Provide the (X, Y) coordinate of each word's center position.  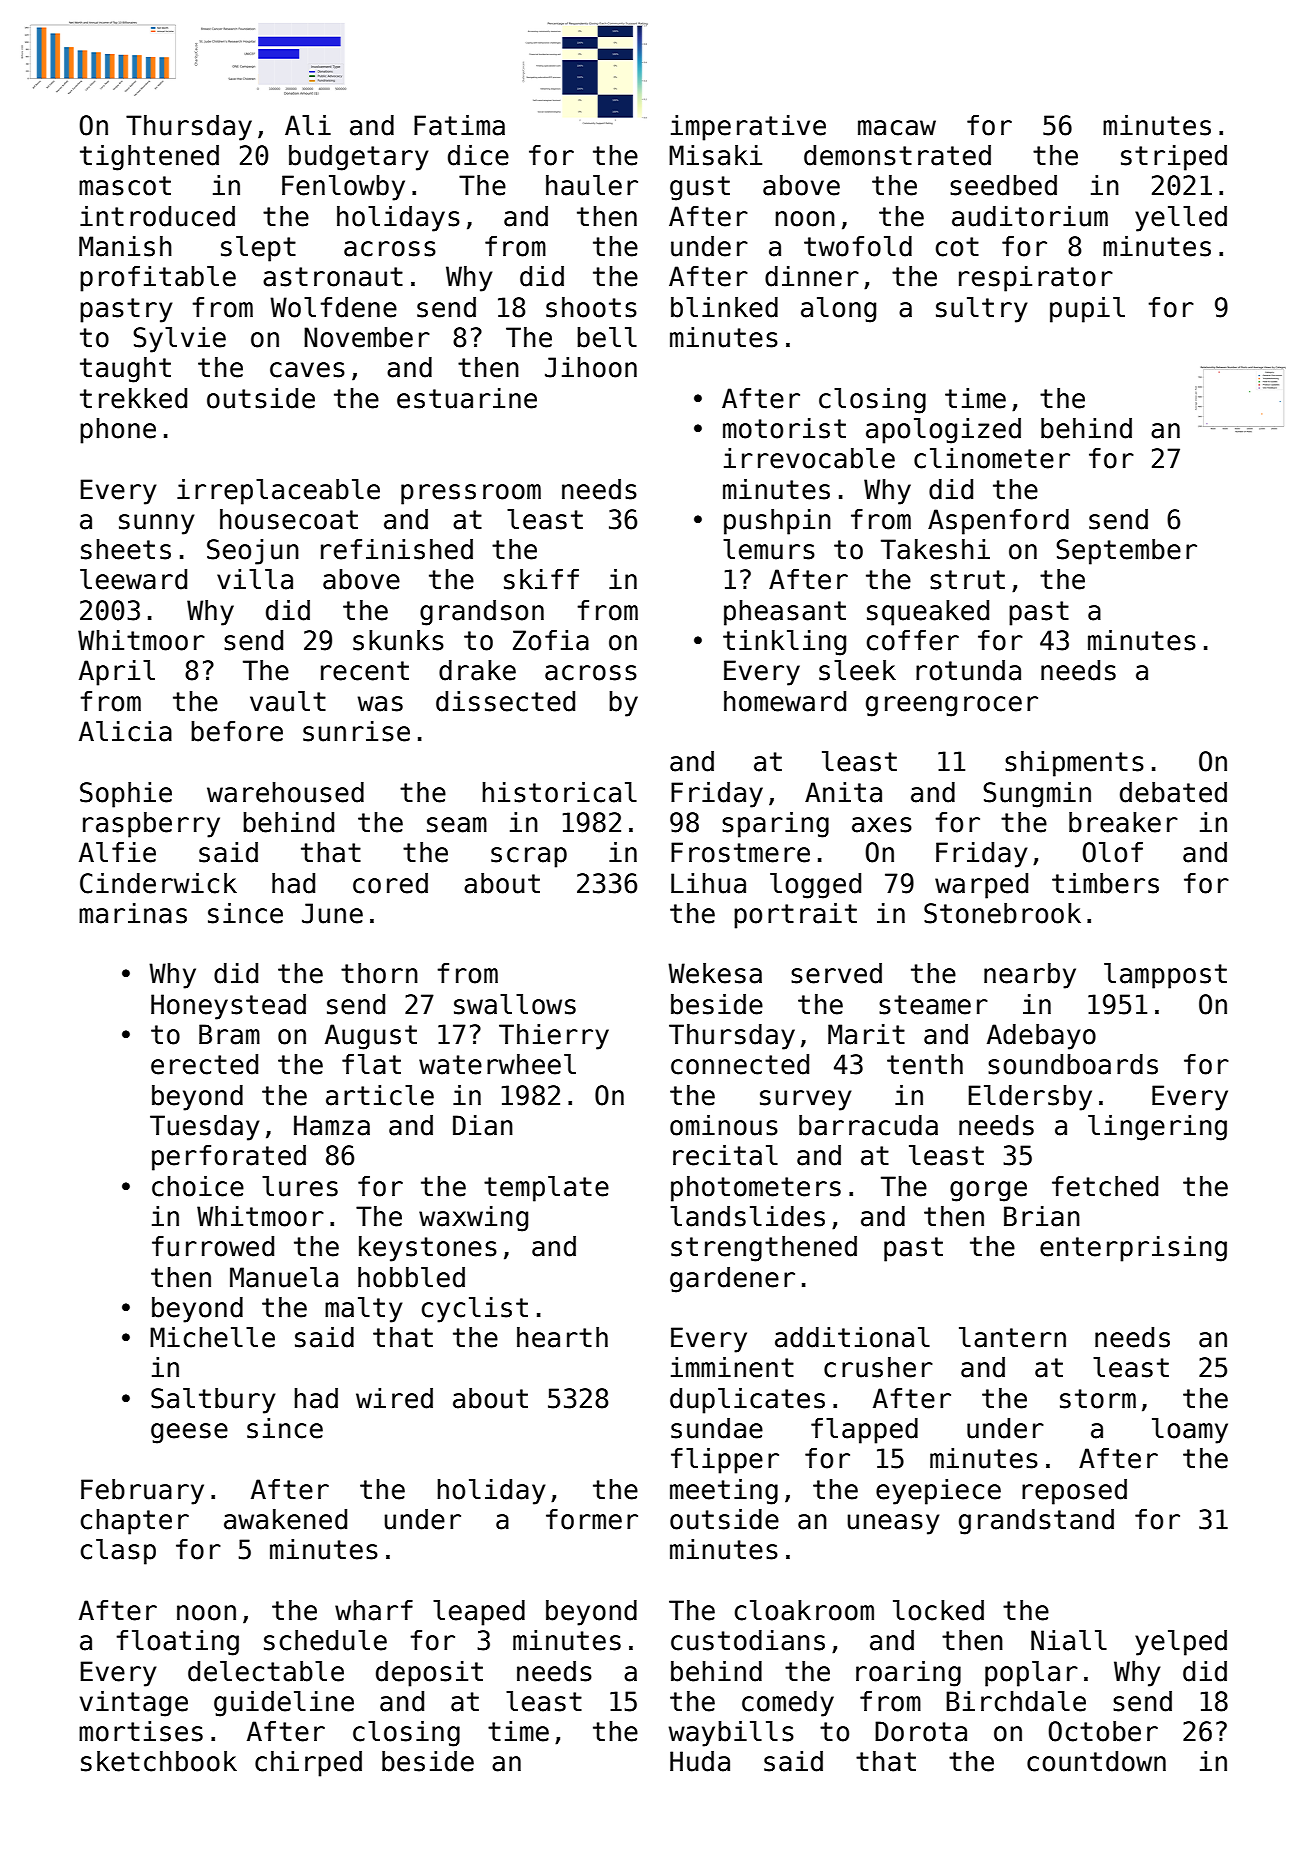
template (546, 1189)
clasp (118, 1552)
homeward (785, 701)
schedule (325, 1640)
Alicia (125, 731)
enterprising (1133, 1249)
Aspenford (998, 522)
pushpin (777, 522)
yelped (1181, 1643)
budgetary (359, 158)
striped (1174, 158)
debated (1173, 792)
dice (478, 155)
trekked (133, 398)
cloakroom (804, 1610)
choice (198, 1186)
